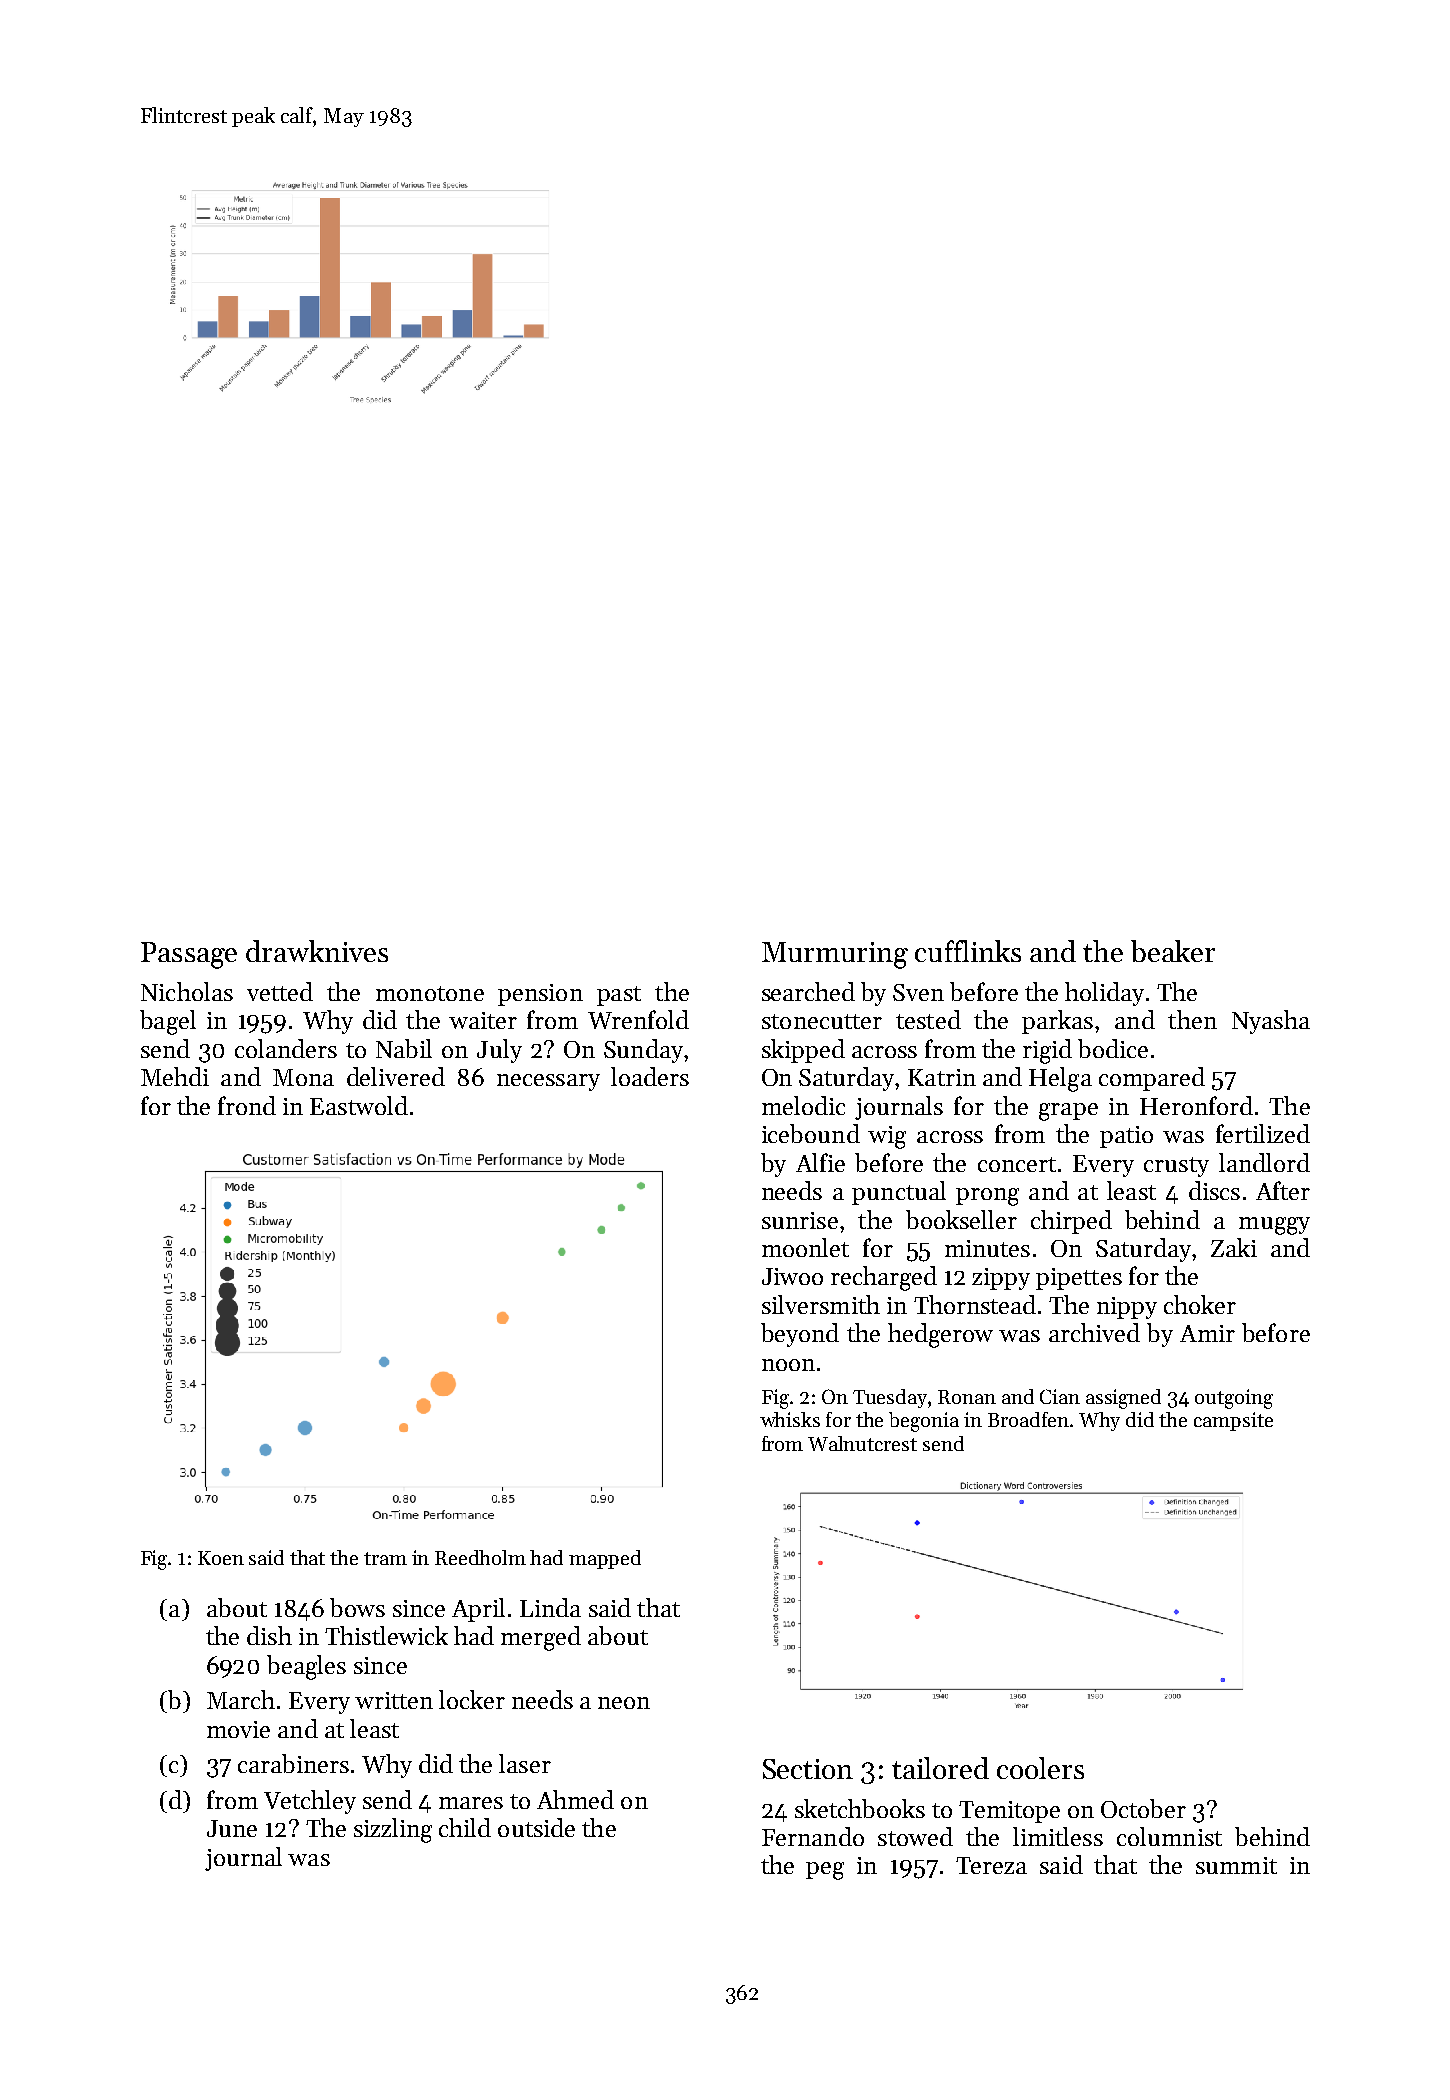 This image has width=1450, height=2100. Describe the element at coordinates (991, 1865) in the image. I see `Tereza` at that location.
